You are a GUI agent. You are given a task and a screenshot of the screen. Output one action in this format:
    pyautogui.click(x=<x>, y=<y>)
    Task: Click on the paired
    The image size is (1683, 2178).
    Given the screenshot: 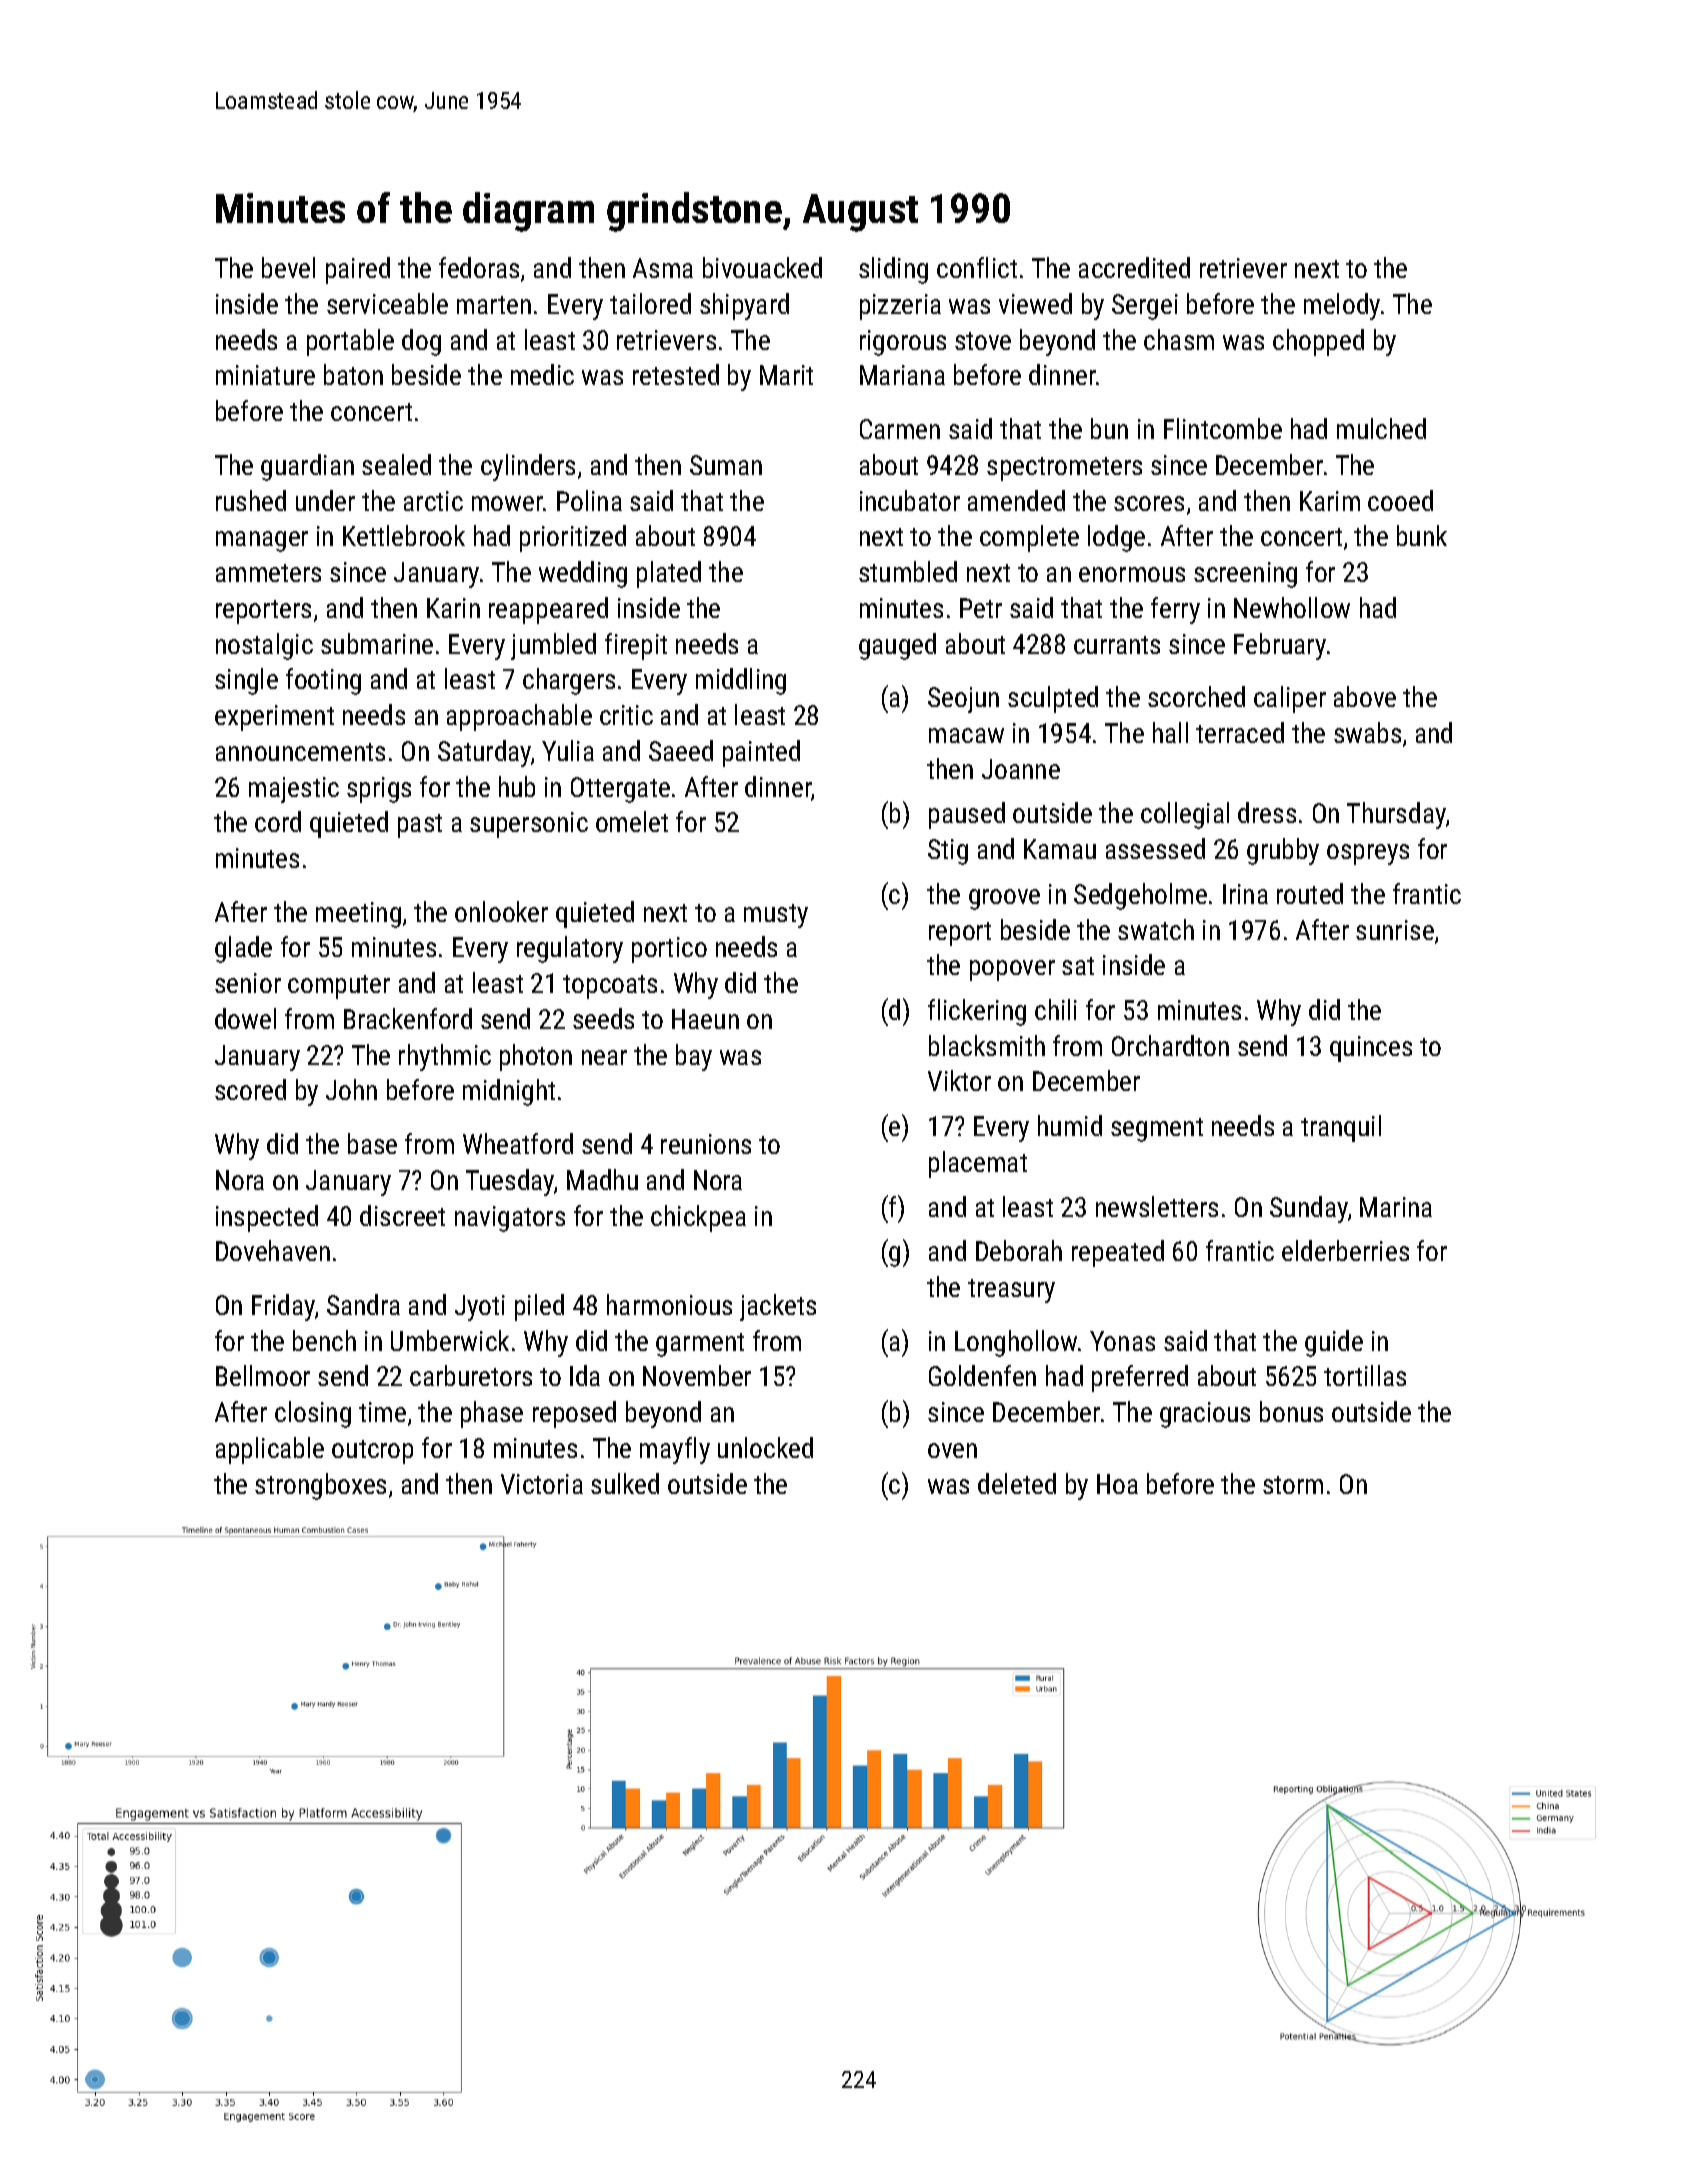 What is the action you would take?
    pyautogui.click(x=358, y=270)
